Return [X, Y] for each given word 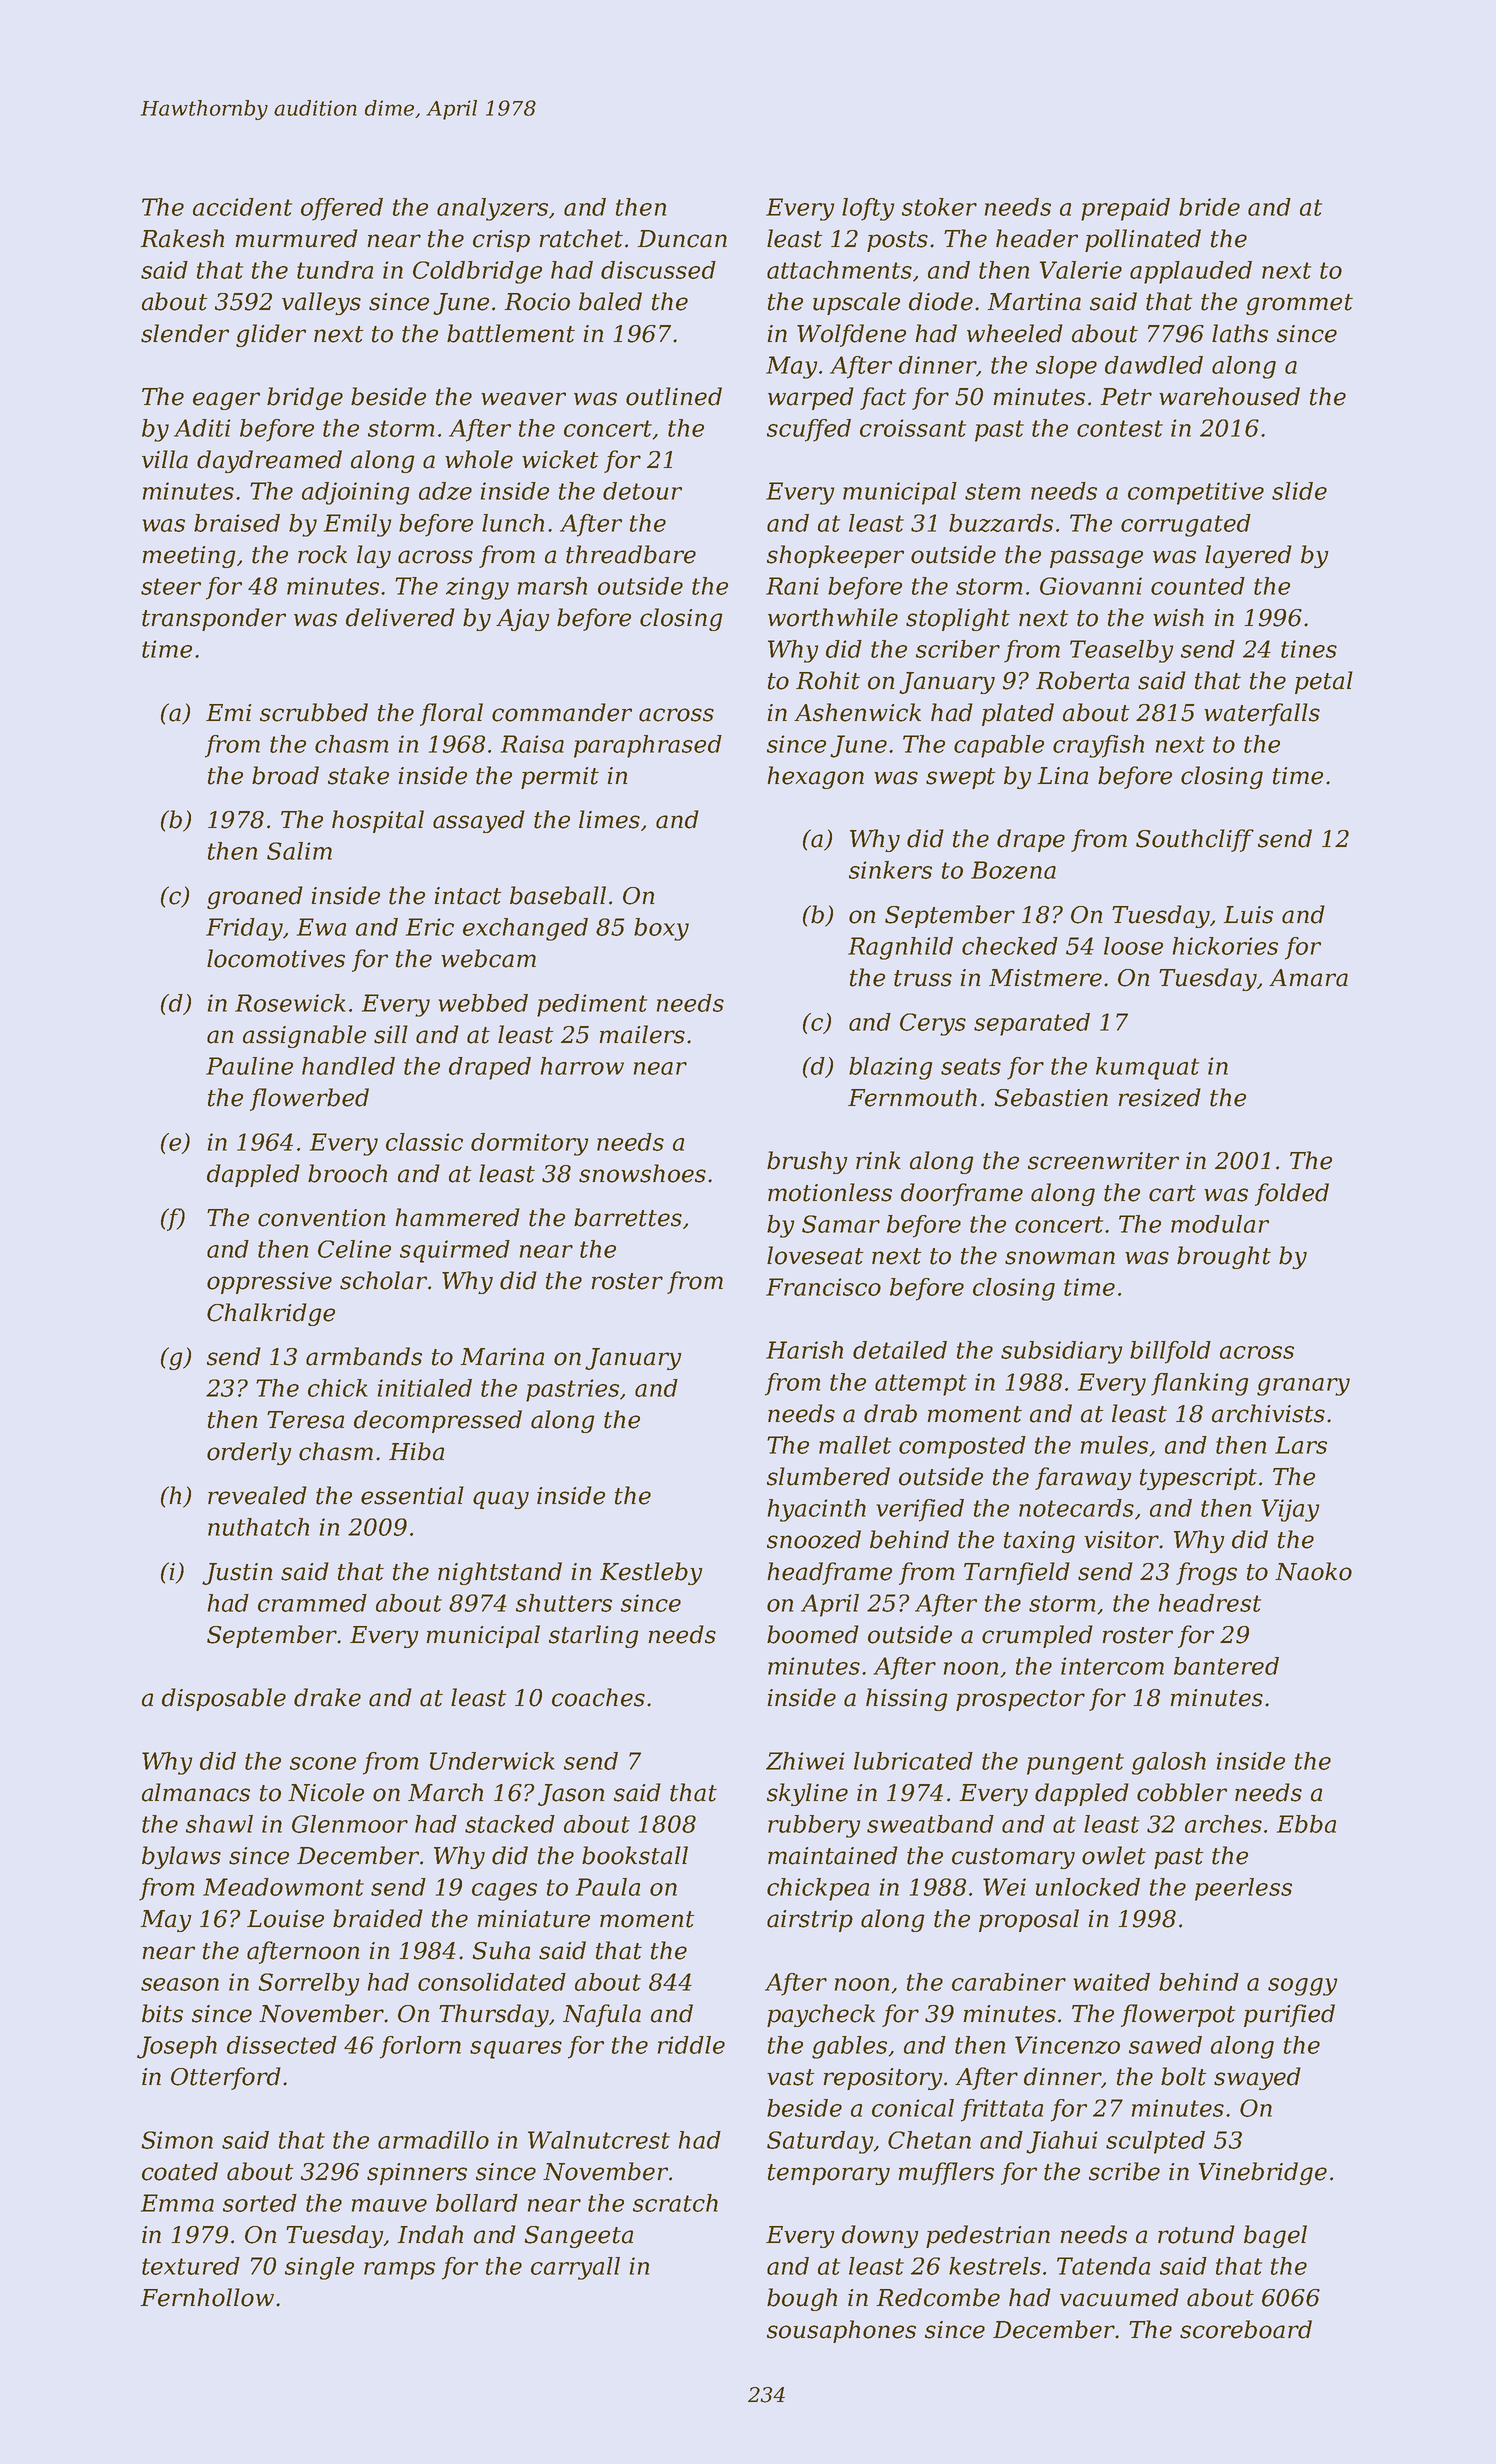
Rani [792, 586]
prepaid [1125, 209]
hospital [378, 821]
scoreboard [1246, 2329]
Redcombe [938, 2297]
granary [1303, 1387]
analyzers [492, 209]
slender [185, 333]
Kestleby [651, 1573]
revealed [257, 1495]
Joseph [177, 2047]
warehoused [1229, 396]
